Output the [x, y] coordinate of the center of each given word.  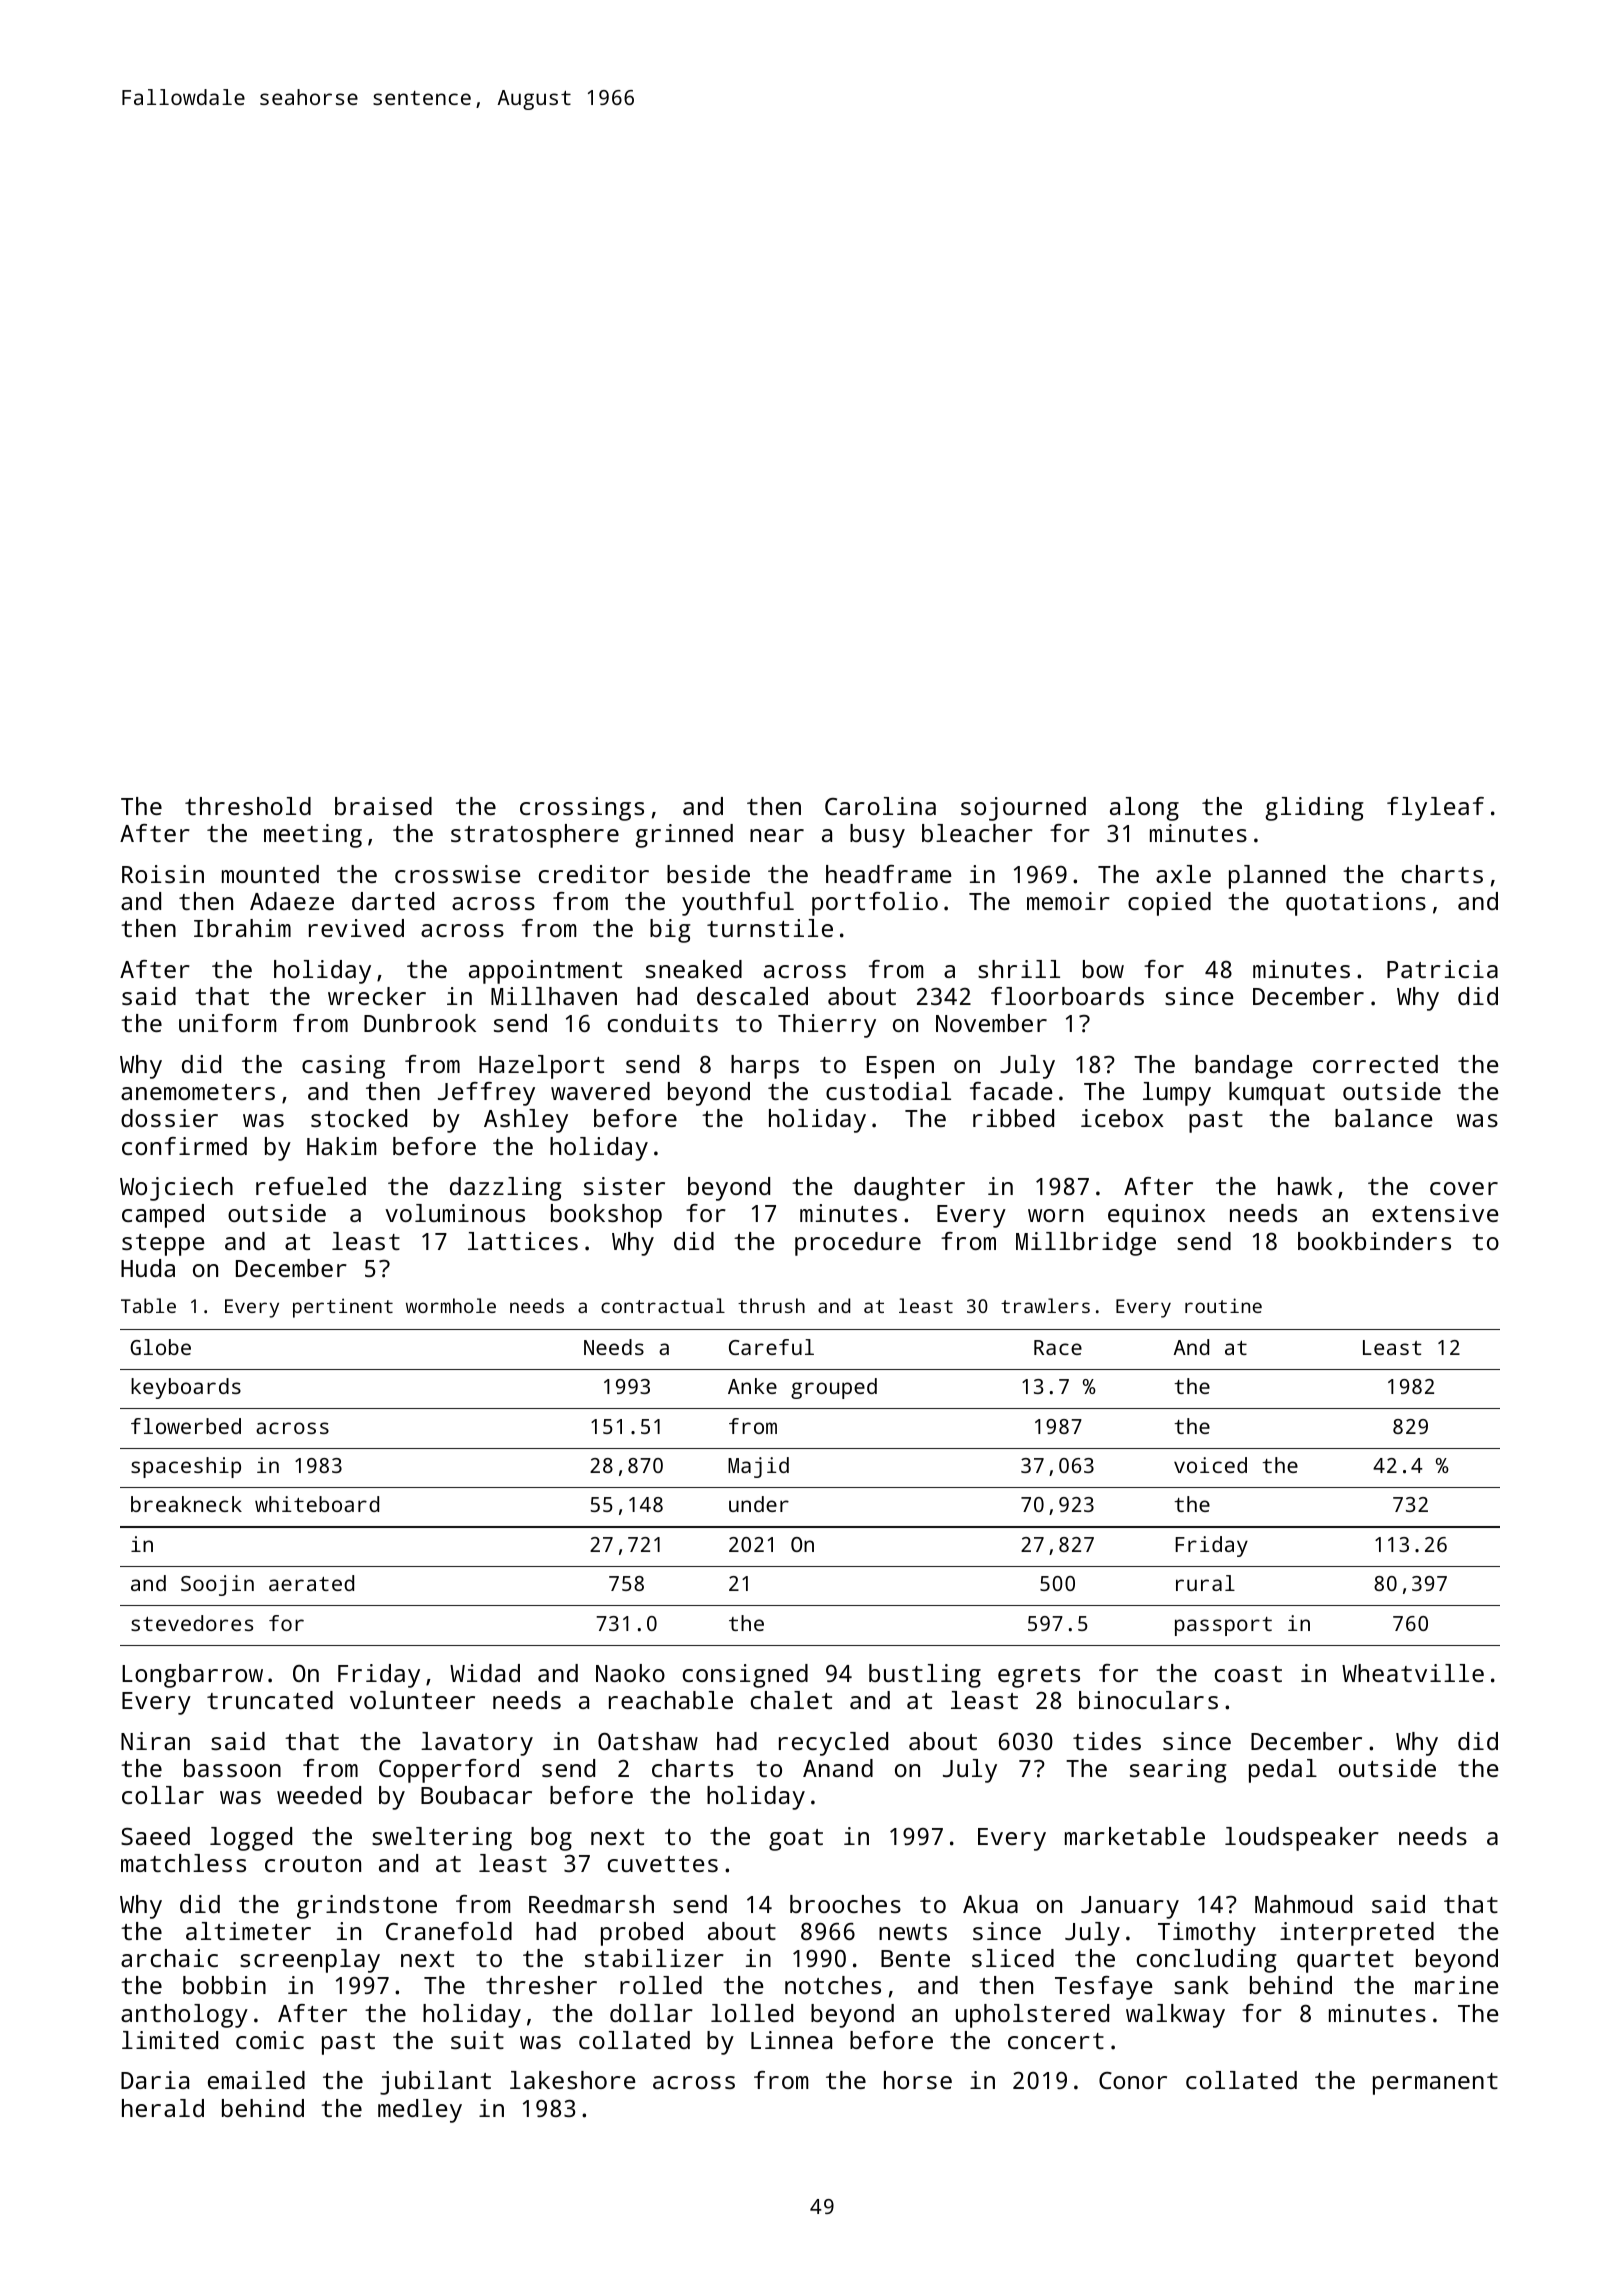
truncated [270, 1700]
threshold [248, 806]
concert [1056, 2041]
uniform [227, 1023]
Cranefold [449, 1931]
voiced [1210, 1465]
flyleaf [1435, 809]
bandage [1244, 1067]
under [759, 1504]
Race [1058, 1347]
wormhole [451, 1305]
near [777, 835]
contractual [663, 1305]
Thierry [827, 1026]
